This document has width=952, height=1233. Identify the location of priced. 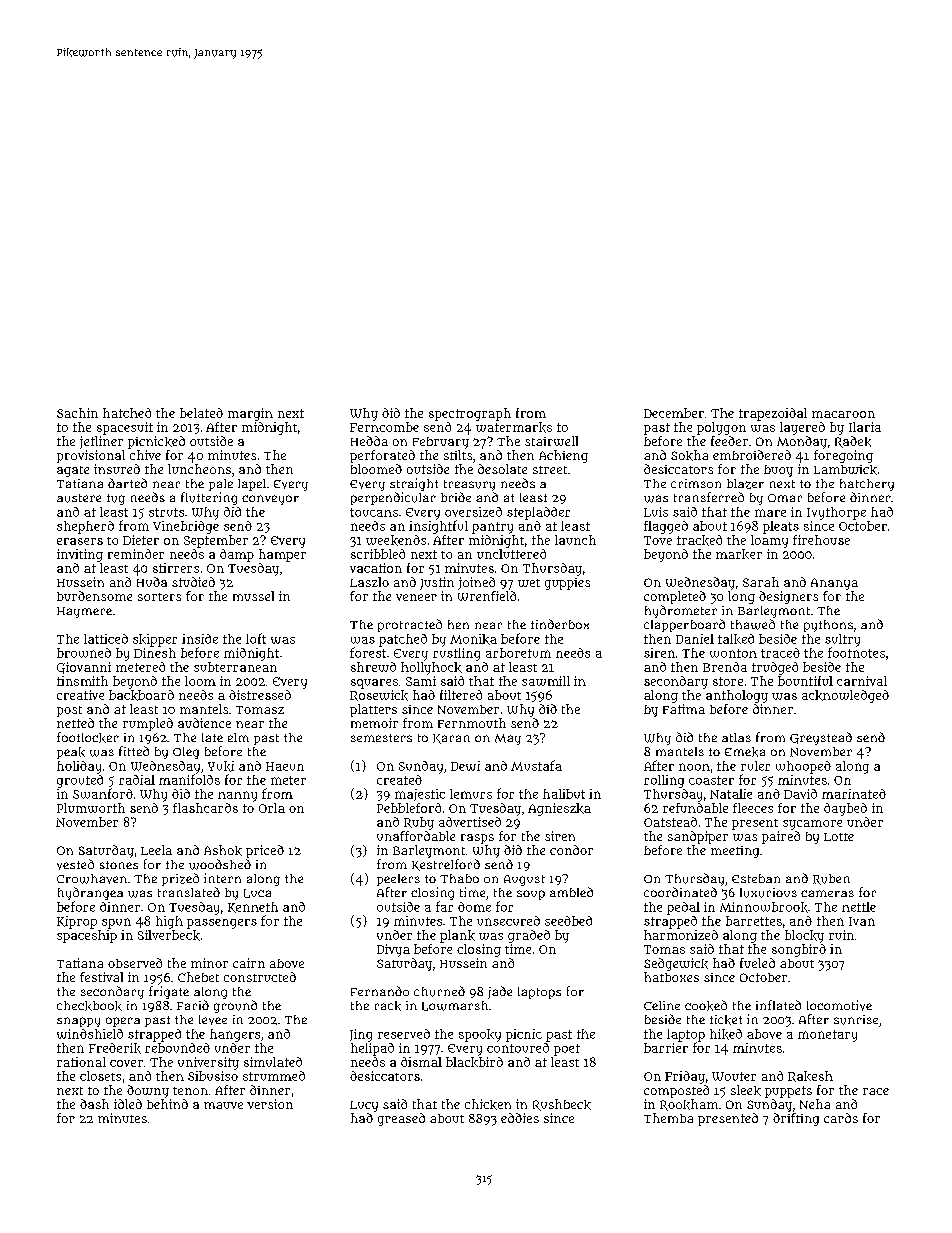
(265, 851).
